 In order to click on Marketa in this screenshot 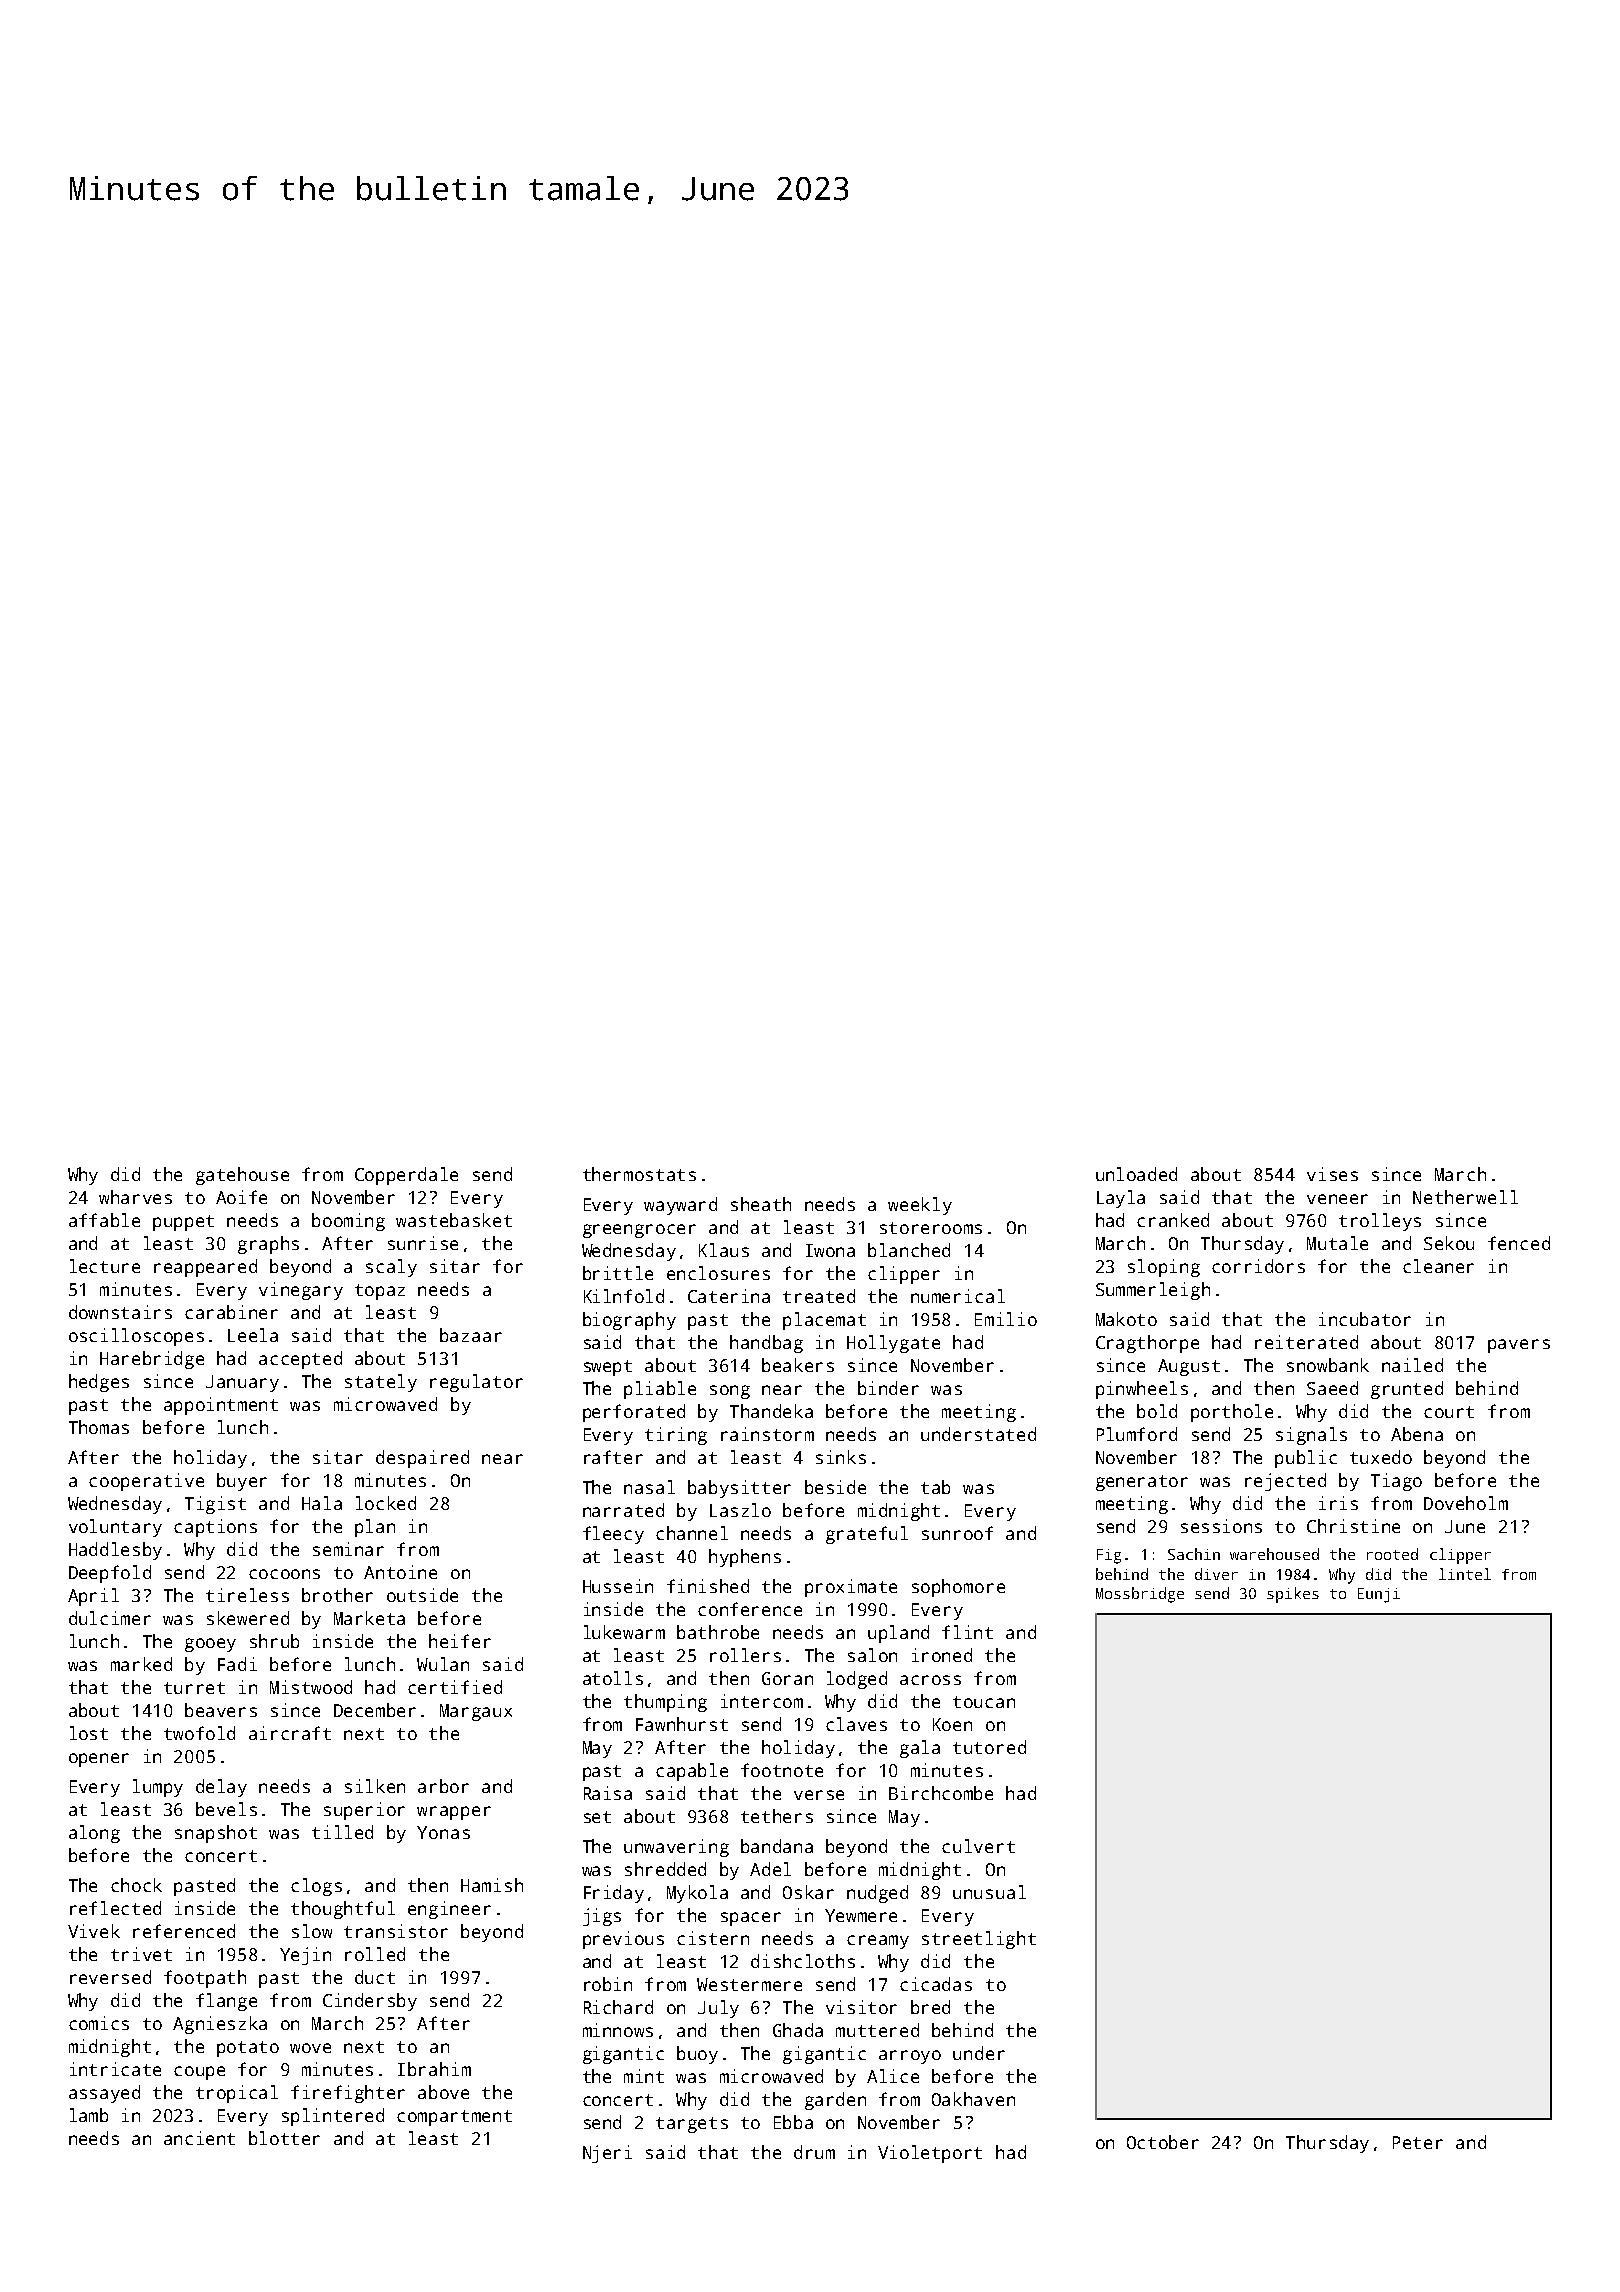, I will do `click(369, 1618)`.
